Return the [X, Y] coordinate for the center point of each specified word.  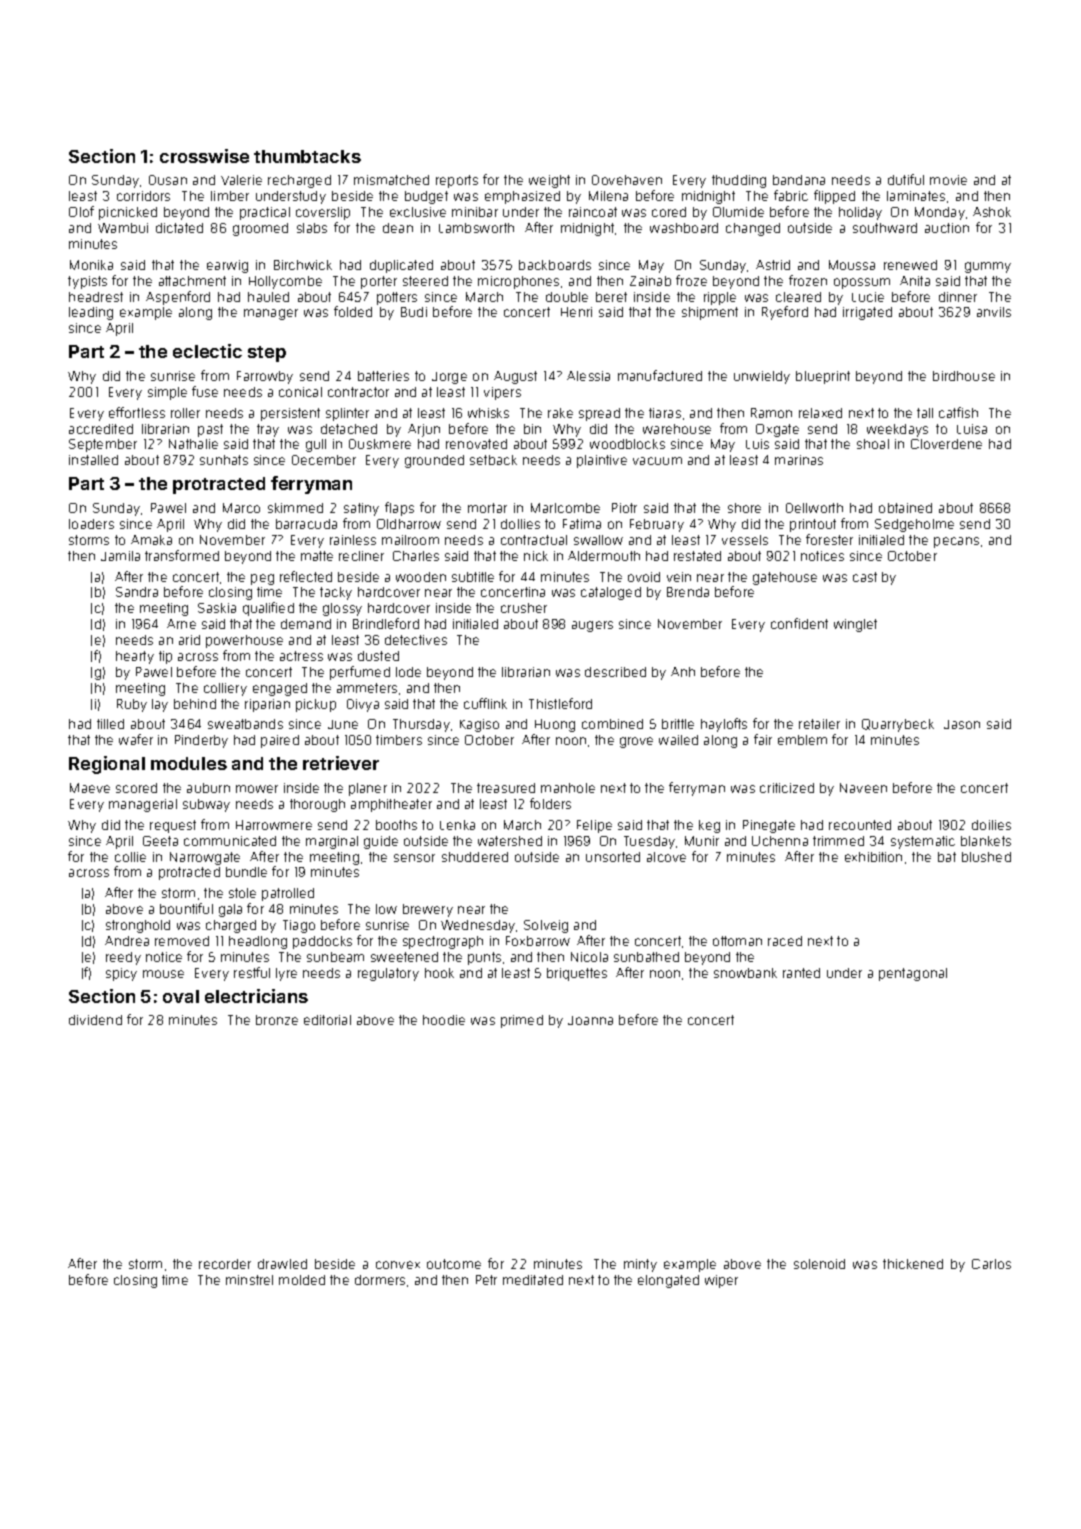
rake [560, 413]
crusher [524, 608]
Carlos [991, 1264]
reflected [306, 576]
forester [829, 539]
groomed [260, 229]
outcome [454, 1264]
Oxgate [777, 430]
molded [302, 1280]
